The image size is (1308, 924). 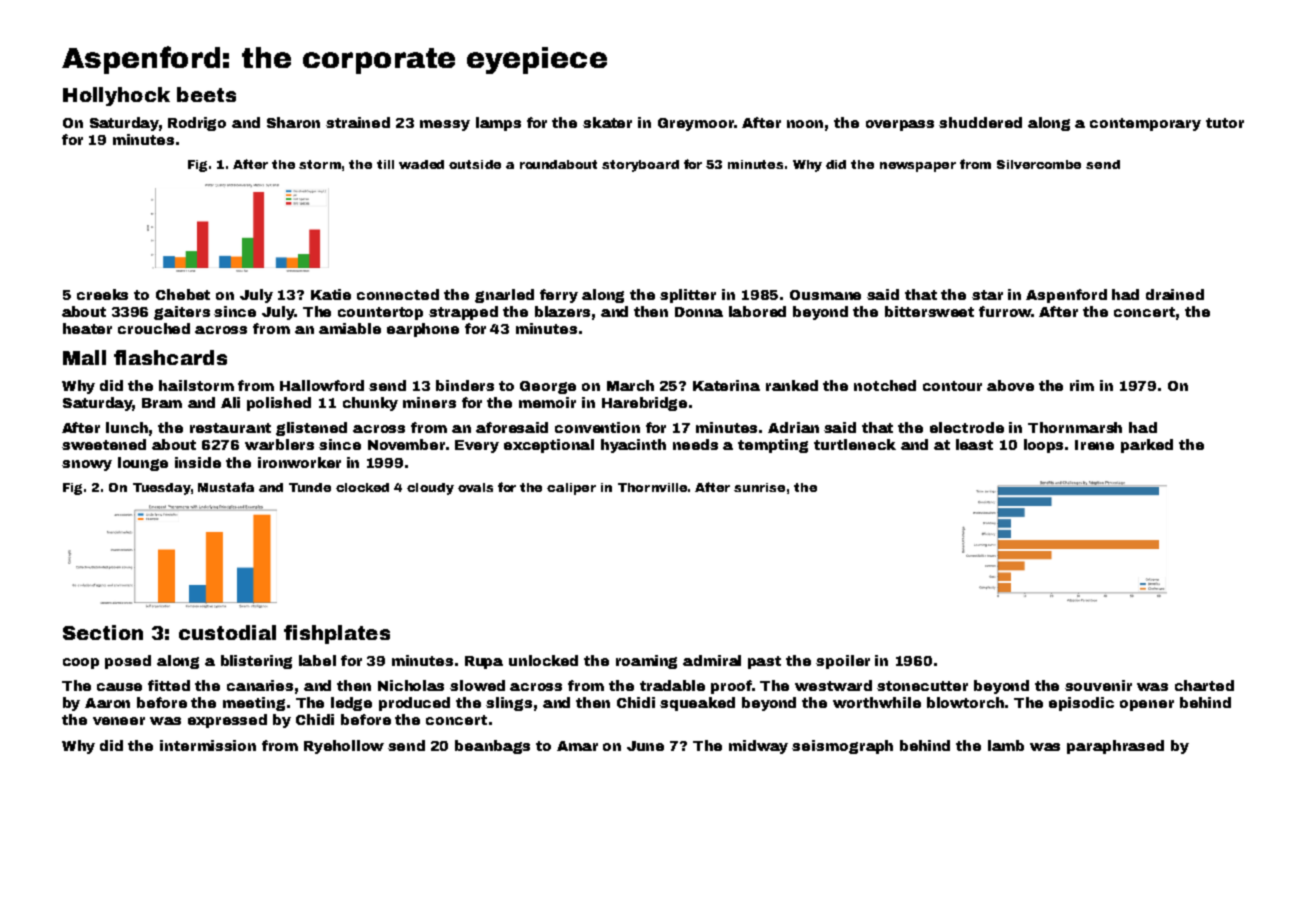 I want to click on veneer, so click(x=119, y=721).
